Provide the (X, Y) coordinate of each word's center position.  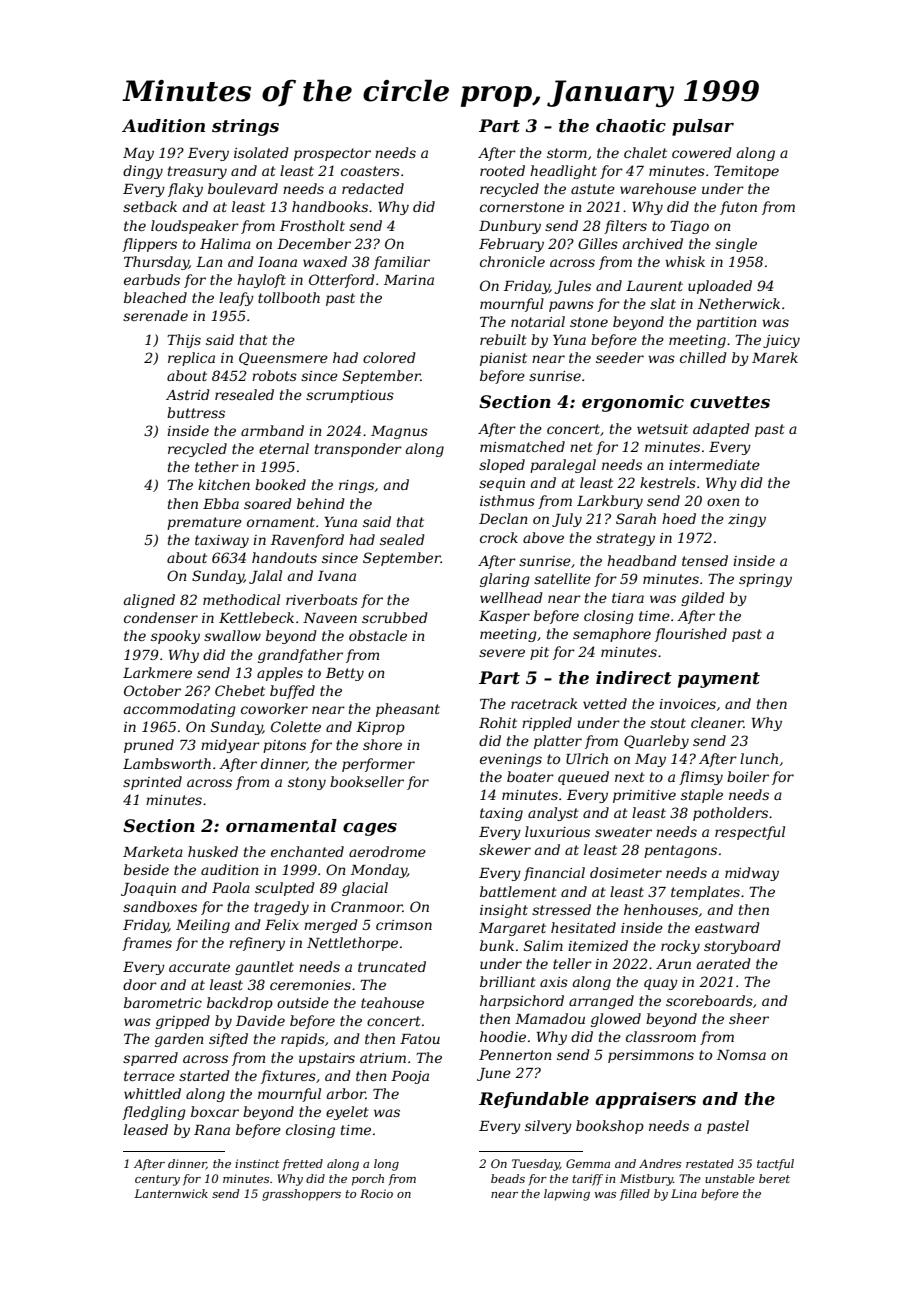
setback (150, 206)
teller (572, 963)
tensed (705, 560)
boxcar (215, 1111)
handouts (284, 557)
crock (499, 537)
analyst (553, 814)
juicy (781, 341)
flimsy (701, 778)
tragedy (281, 908)
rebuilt (503, 339)
